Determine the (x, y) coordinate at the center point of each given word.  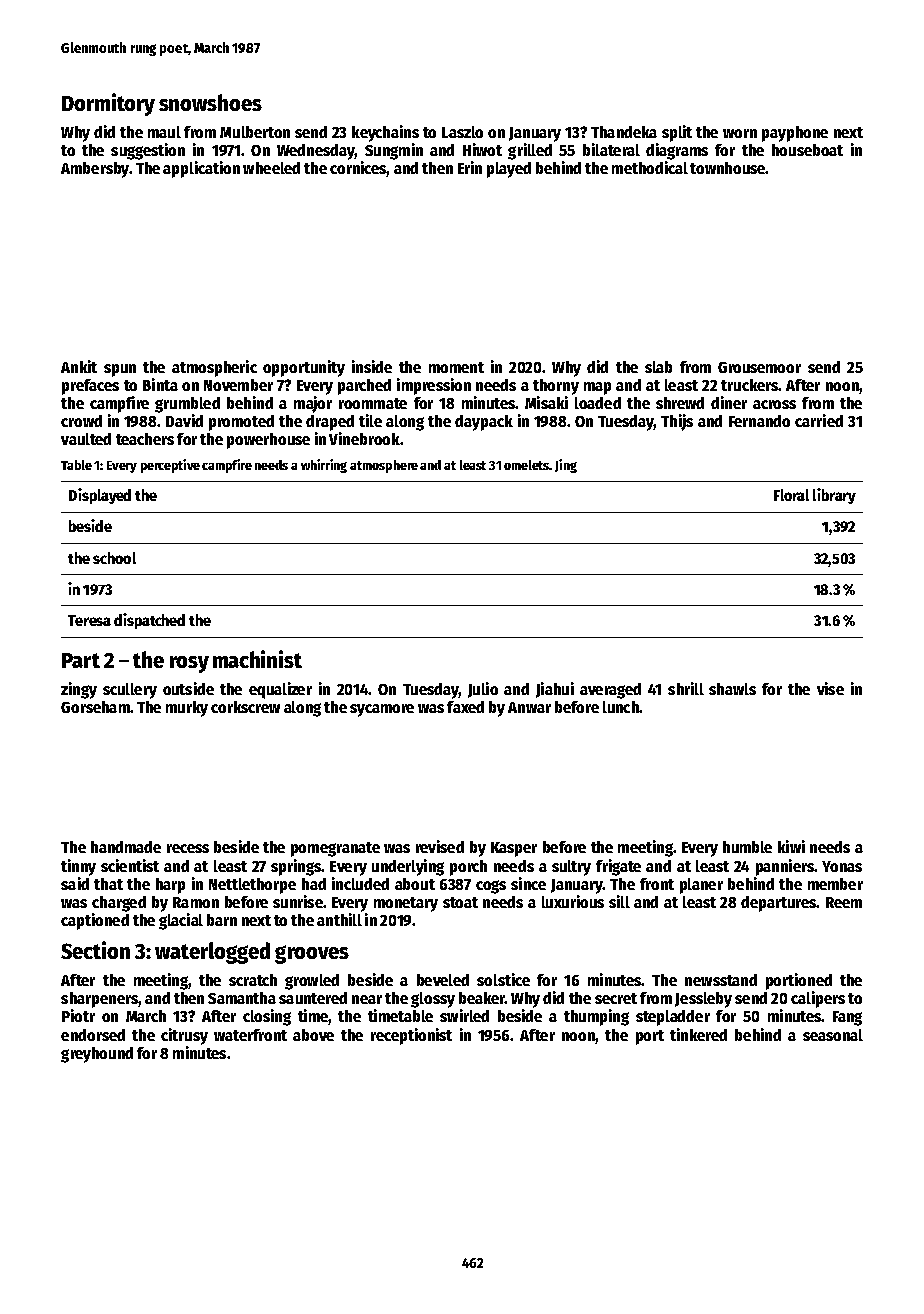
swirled (464, 1015)
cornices (358, 169)
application (201, 169)
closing (267, 1017)
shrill (686, 688)
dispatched (149, 621)
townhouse (727, 168)
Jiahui (555, 690)
